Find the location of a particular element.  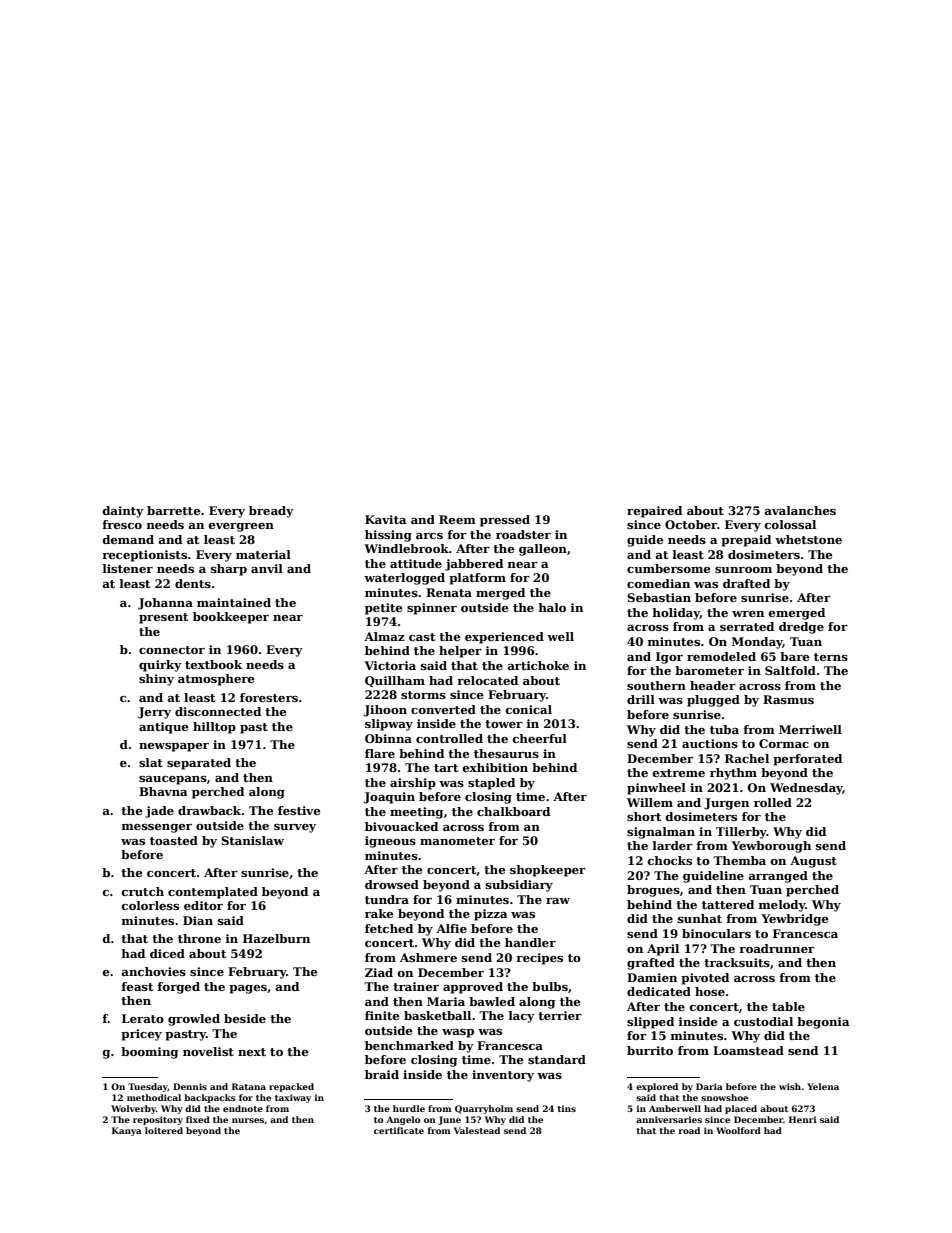

Reem is located at coordinates (457, 519).
